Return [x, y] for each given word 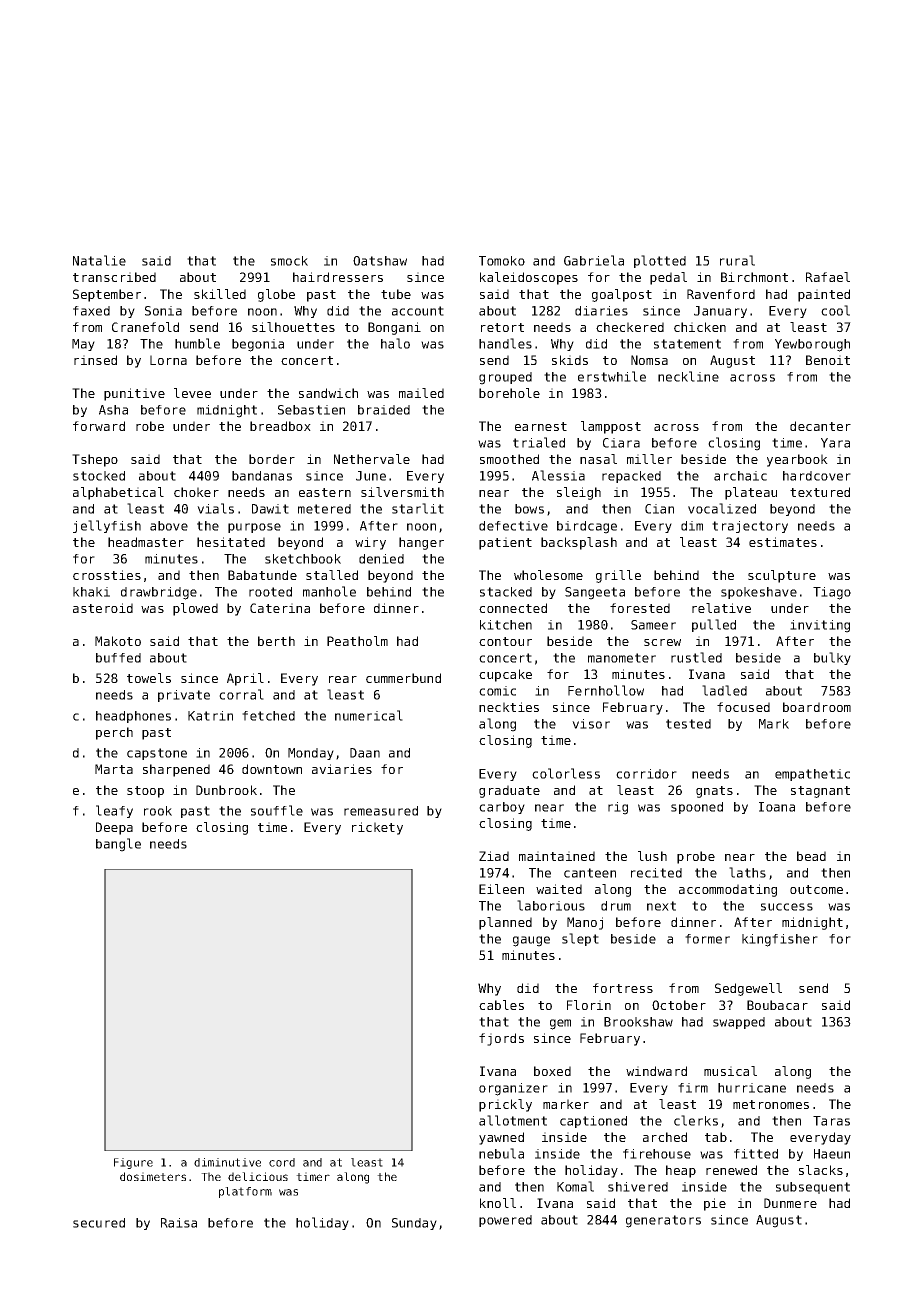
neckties [509, 707]
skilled [220, 294]
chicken [700, 327]
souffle [277, 810]
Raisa [179, 1223]
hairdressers [338, 277]
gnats [714, 792]
